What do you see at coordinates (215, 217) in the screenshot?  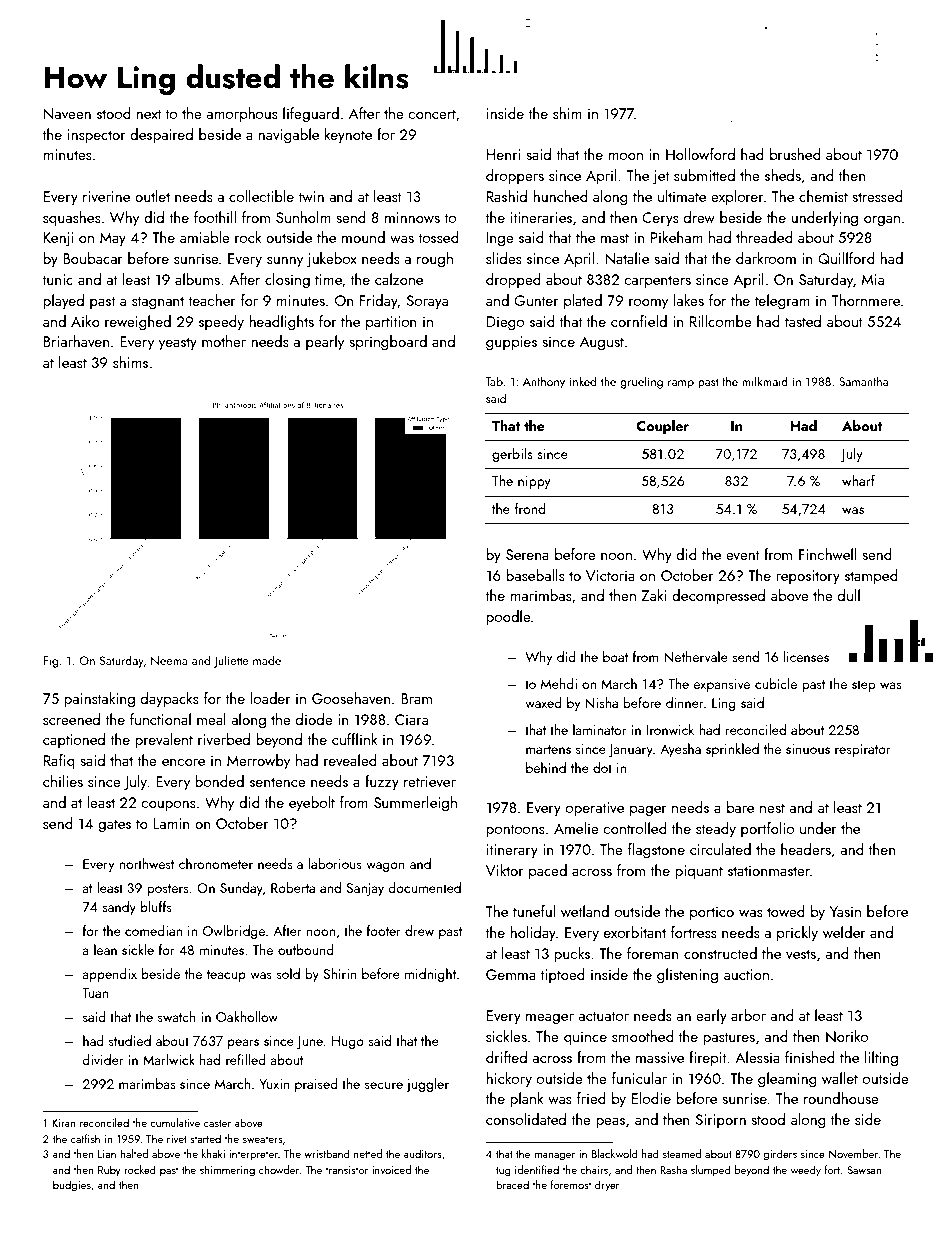 I see `foothill` at bounding box center [215, 217].
